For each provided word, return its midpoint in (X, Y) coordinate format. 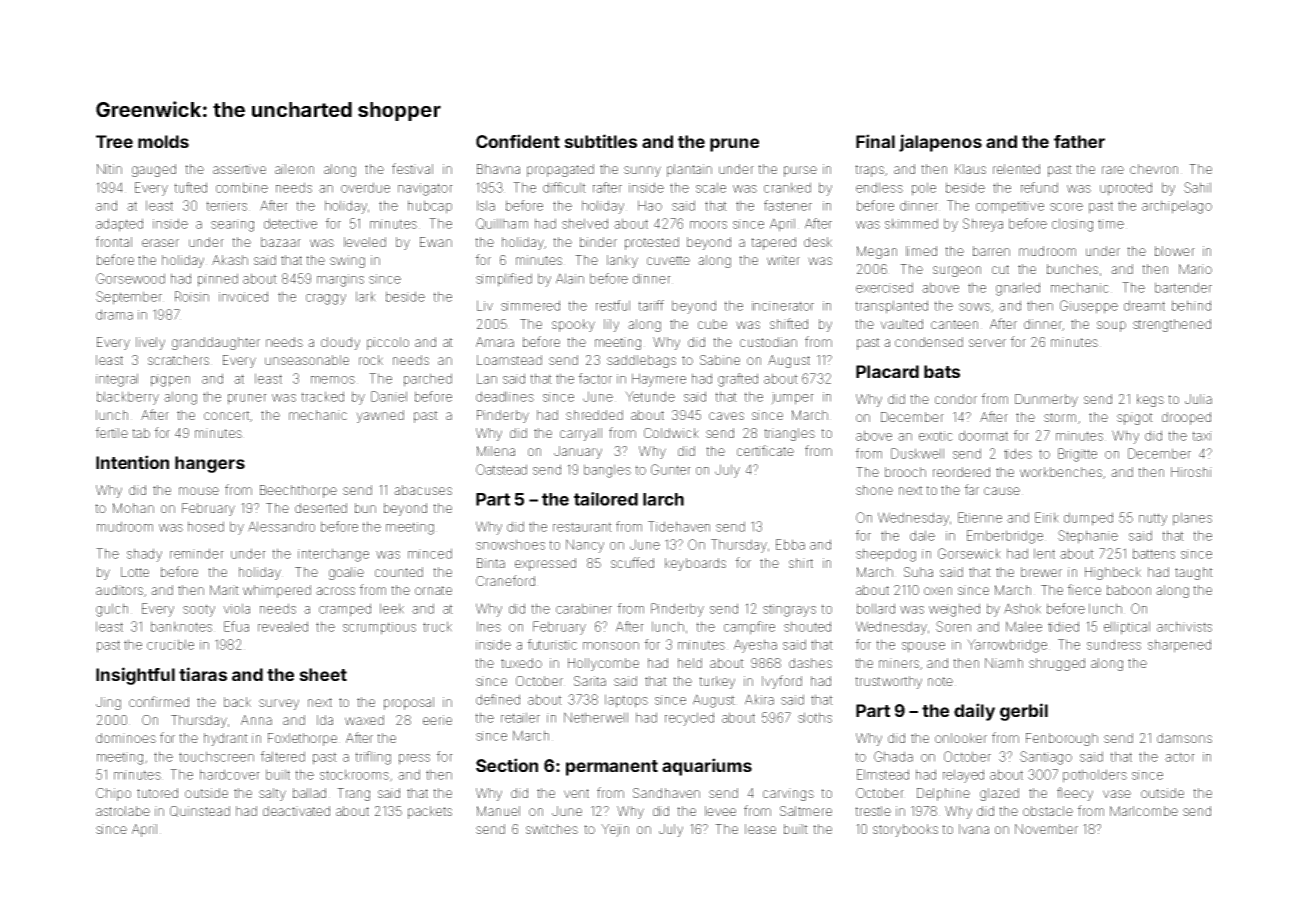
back (237, 702)
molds (163, 141)
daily (974, 712)
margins (340, 280)
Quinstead (200, 811)
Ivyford (782, 682)
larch (663, 499)
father (1079, 141)
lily (611, 325)
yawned (380, 416)
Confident (518, 141)
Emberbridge (1005, 537)
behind (1191, 305)
